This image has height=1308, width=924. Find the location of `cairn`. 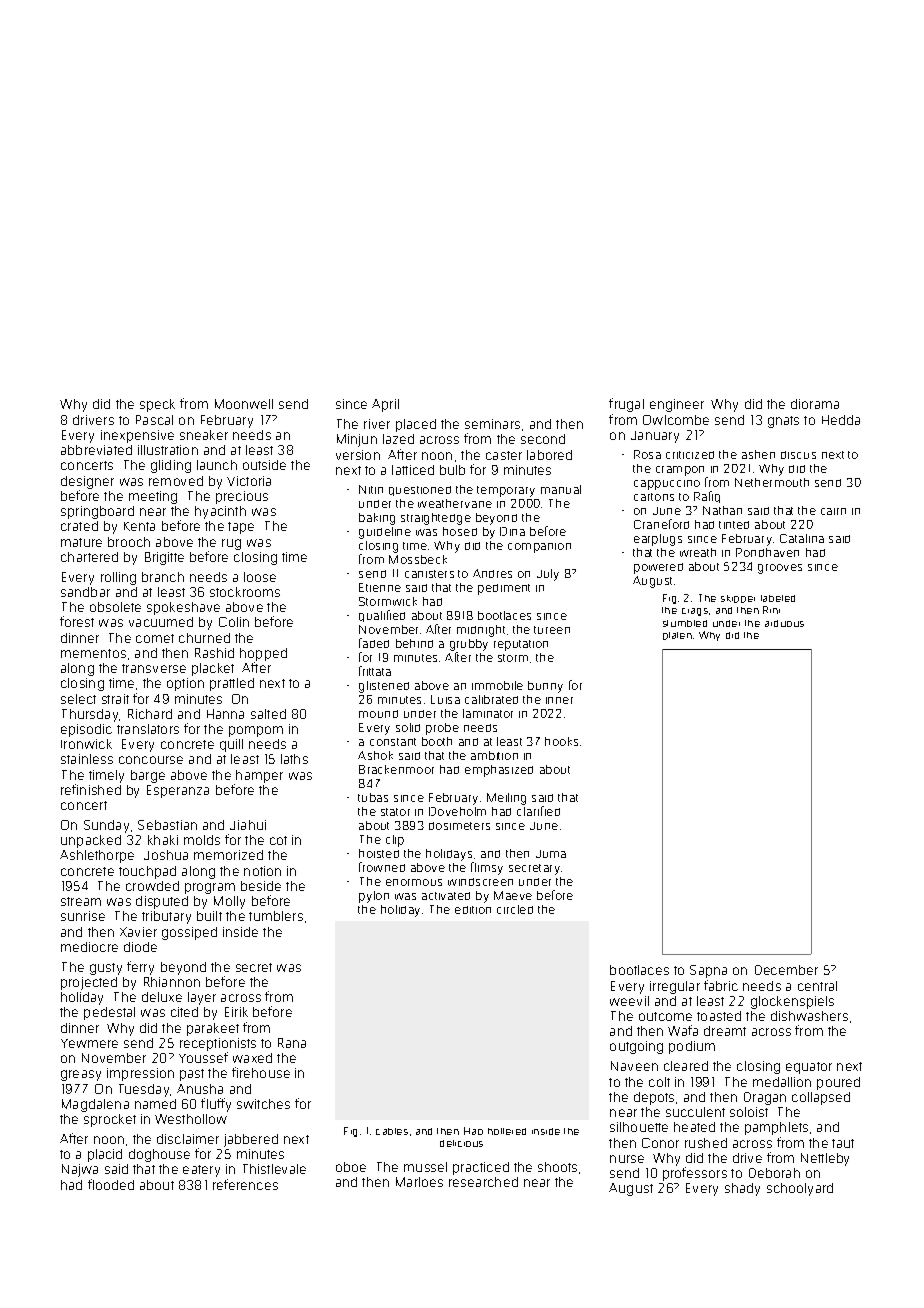

cairn is located at coordinates (833, 511).
